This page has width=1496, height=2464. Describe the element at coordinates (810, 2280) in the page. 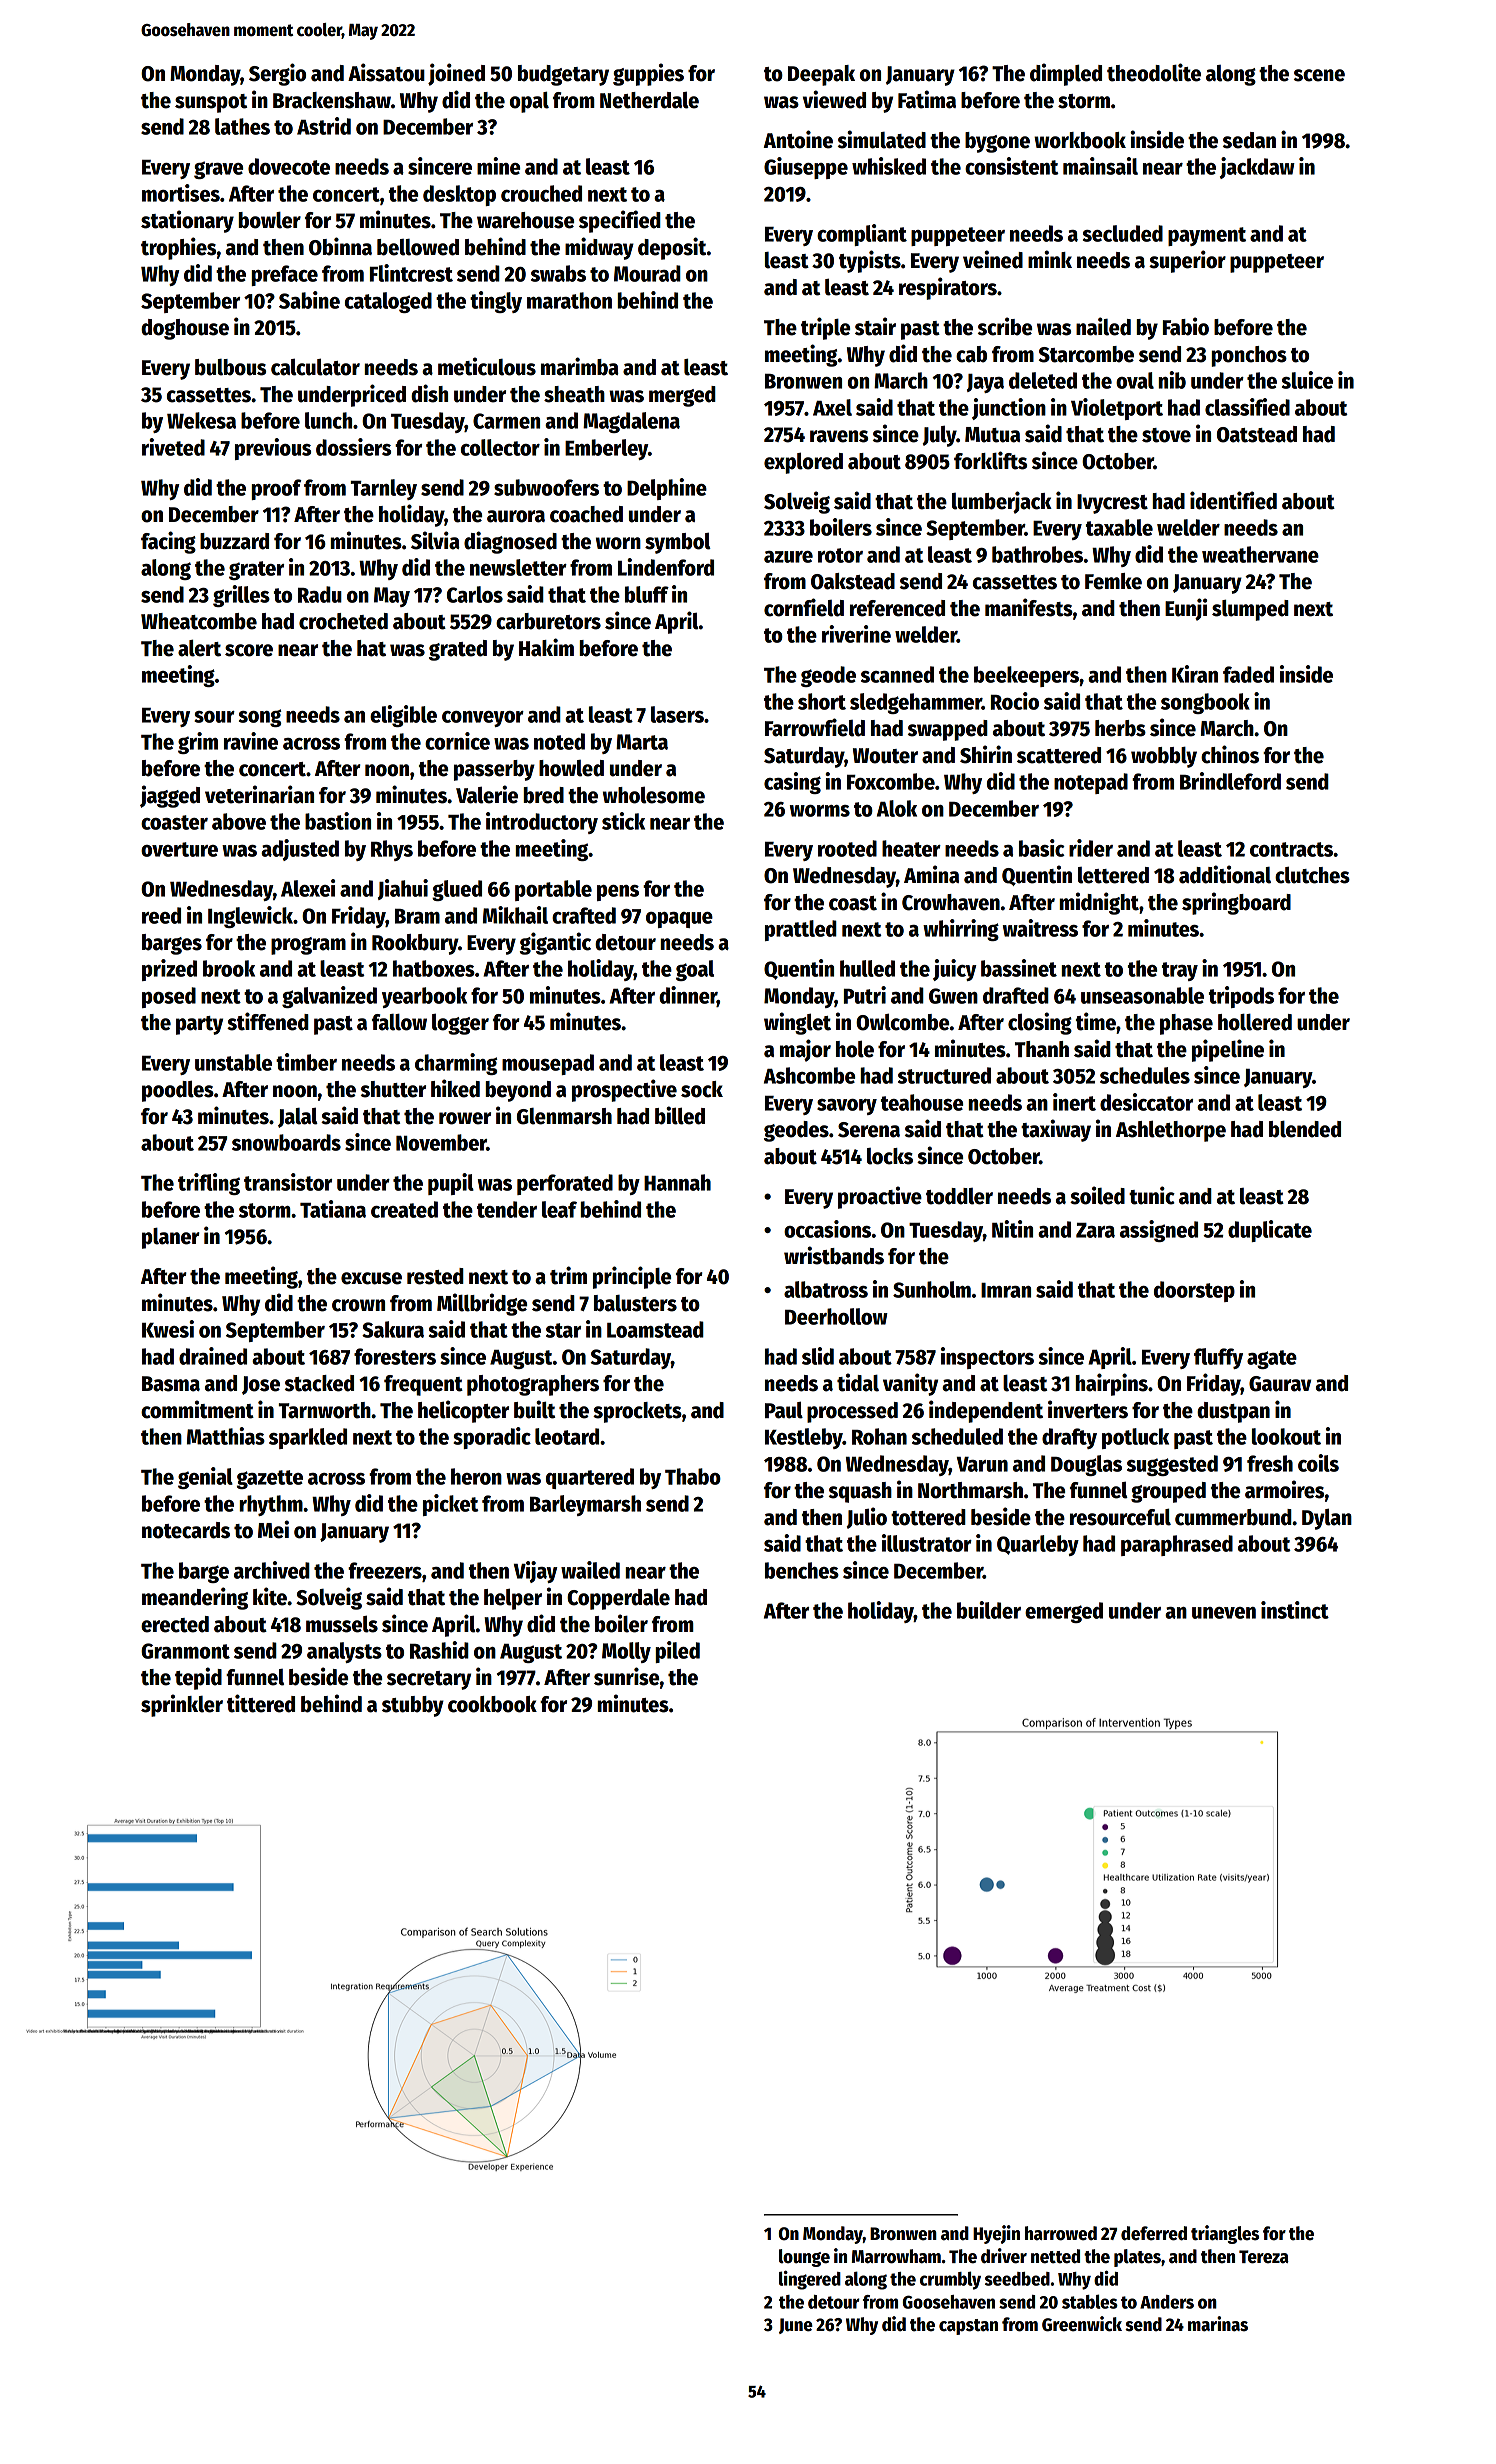

I see `lingered` at that location.
